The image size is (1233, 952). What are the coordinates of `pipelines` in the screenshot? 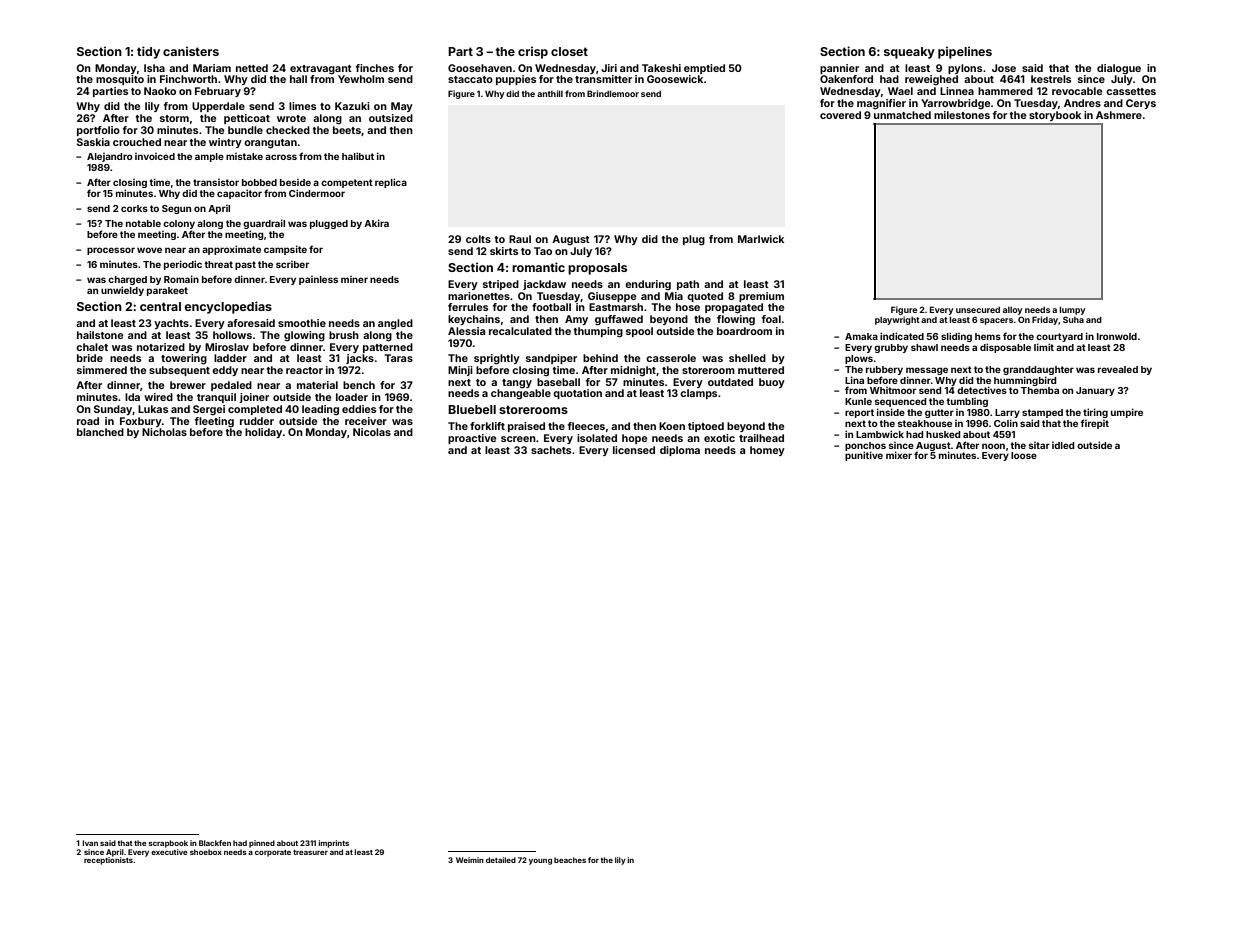 It's located at (965, 52).
